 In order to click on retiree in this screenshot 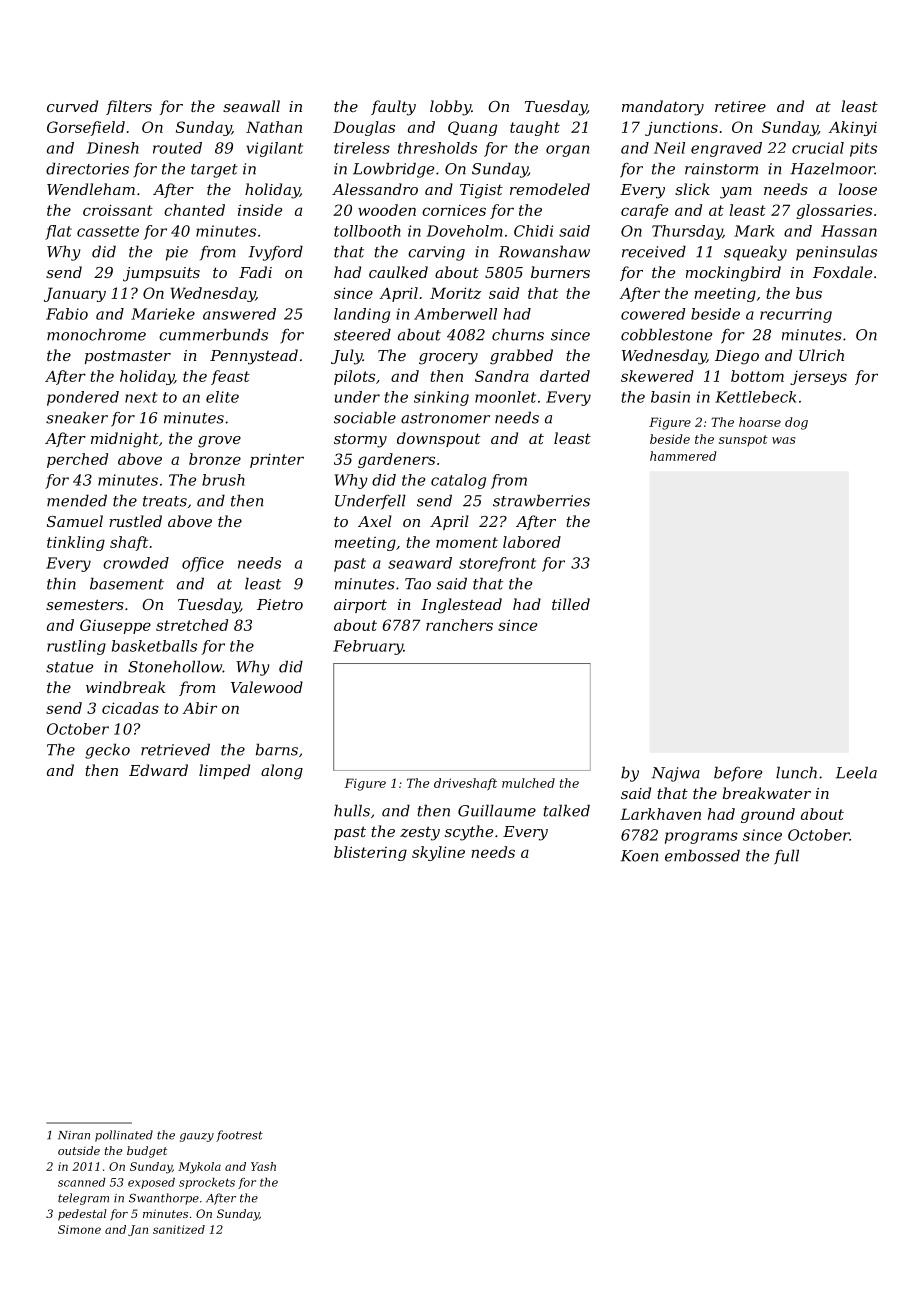, I will do `click(740, 106)`.
